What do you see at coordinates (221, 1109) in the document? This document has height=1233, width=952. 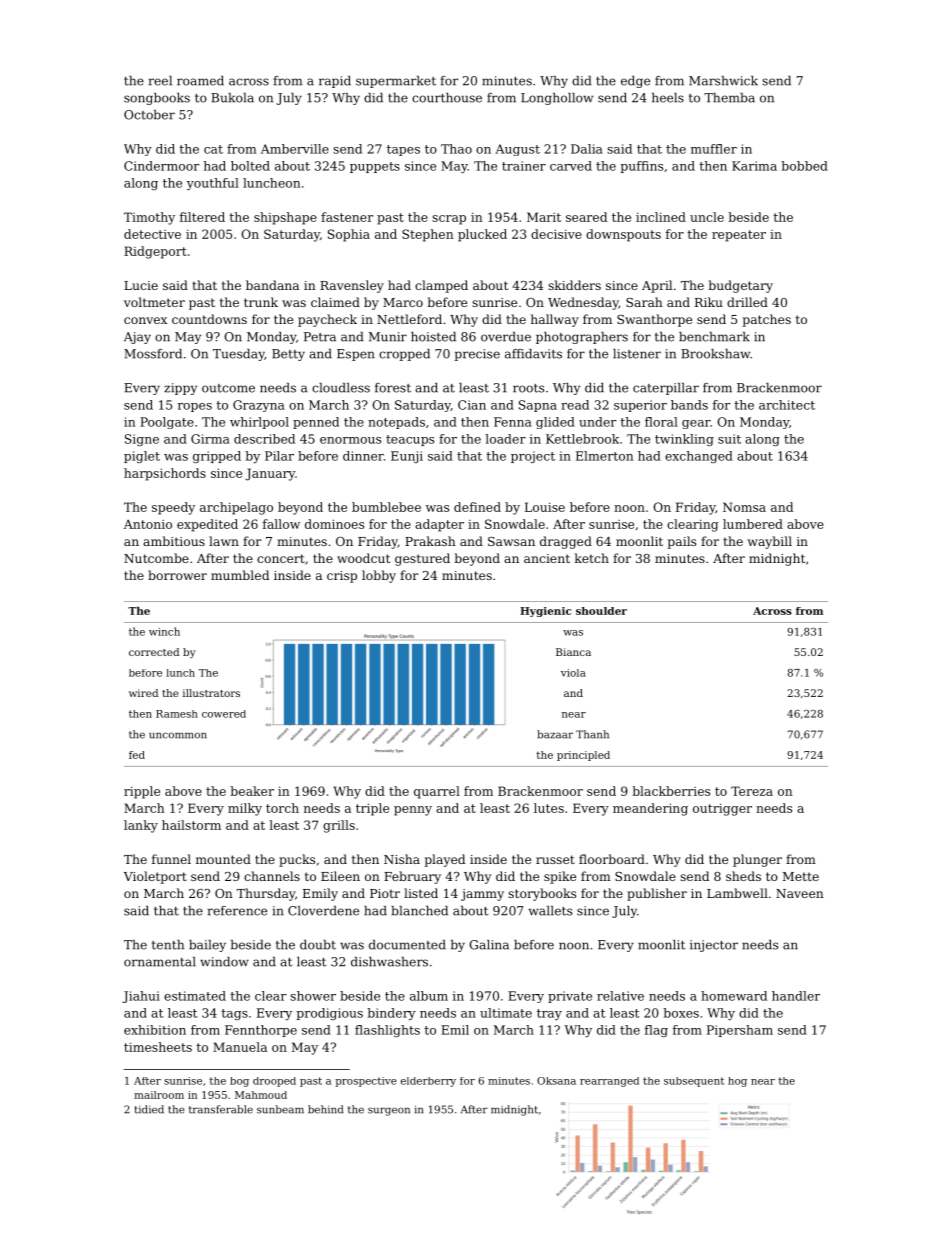 I see `transferable` at bounding box center [221, 1109].
